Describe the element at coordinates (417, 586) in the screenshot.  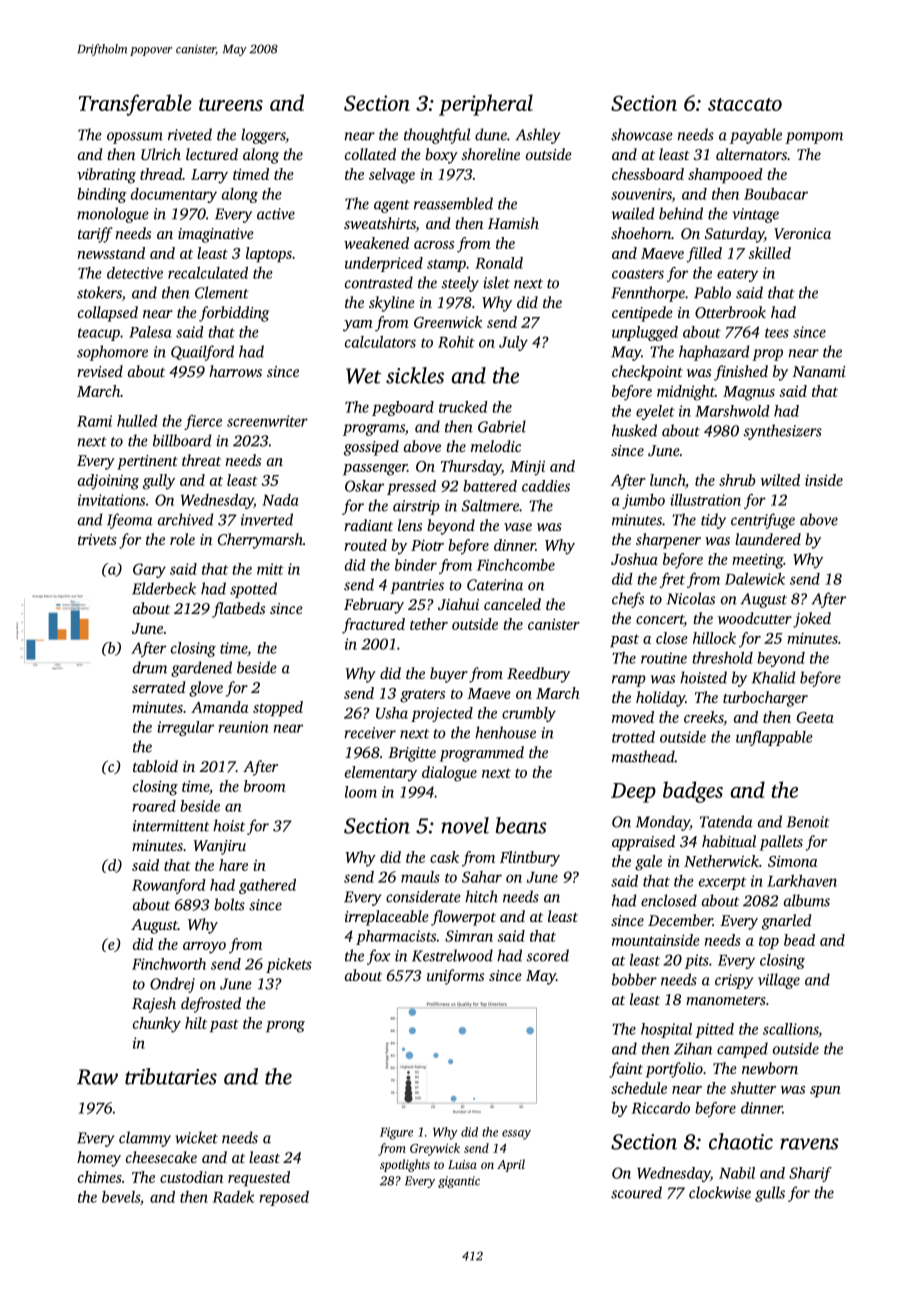
I see `pantries` at that location.
